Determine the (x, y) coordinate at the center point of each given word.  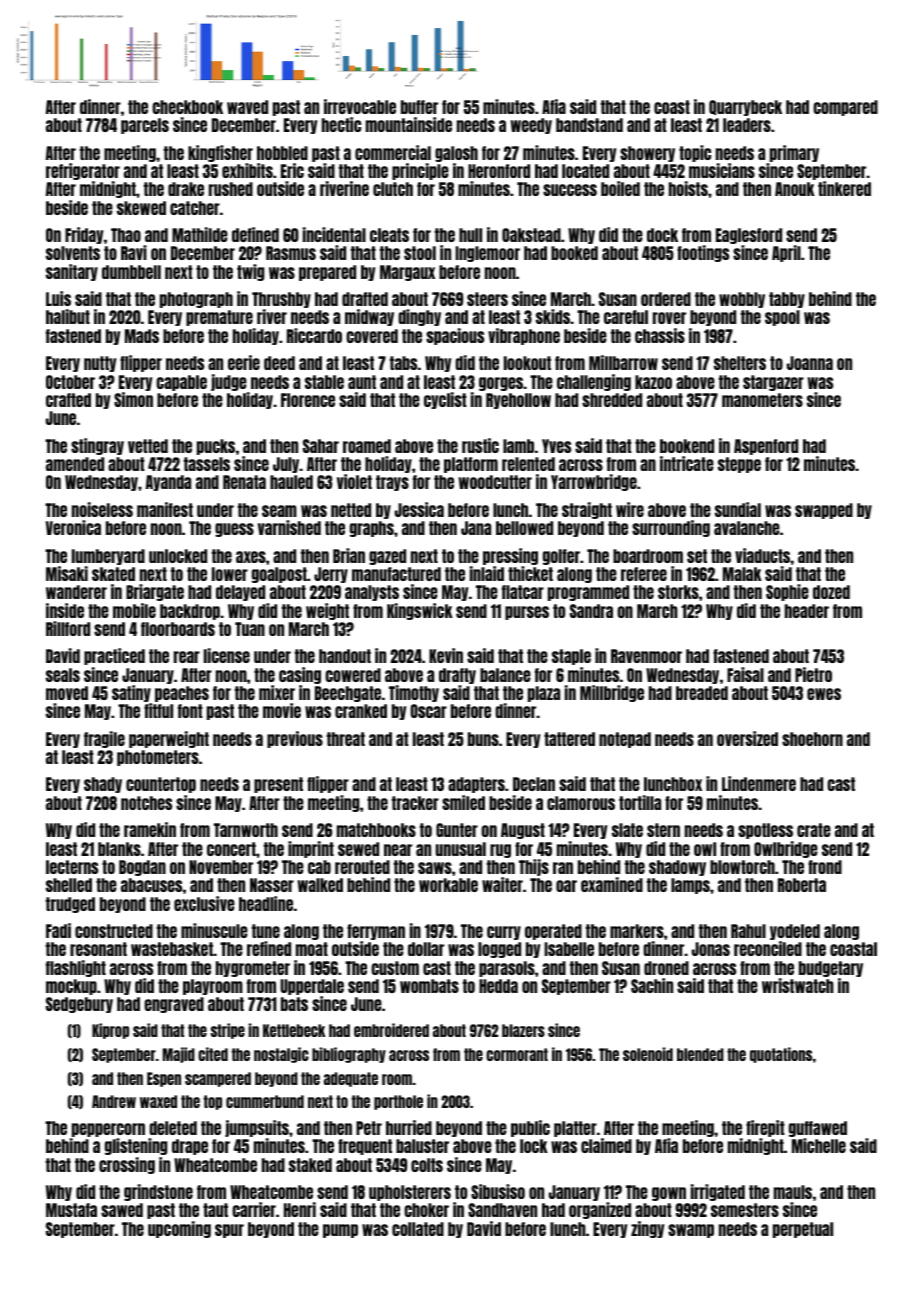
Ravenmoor (646, 656)
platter (575, 1129)
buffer (419, 107)
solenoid (648, 1054)
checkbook (187, 107)
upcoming (179, 1229)
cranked (361, 711)
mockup (71, 987)
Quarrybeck (745, 108)
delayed (240, 593)
